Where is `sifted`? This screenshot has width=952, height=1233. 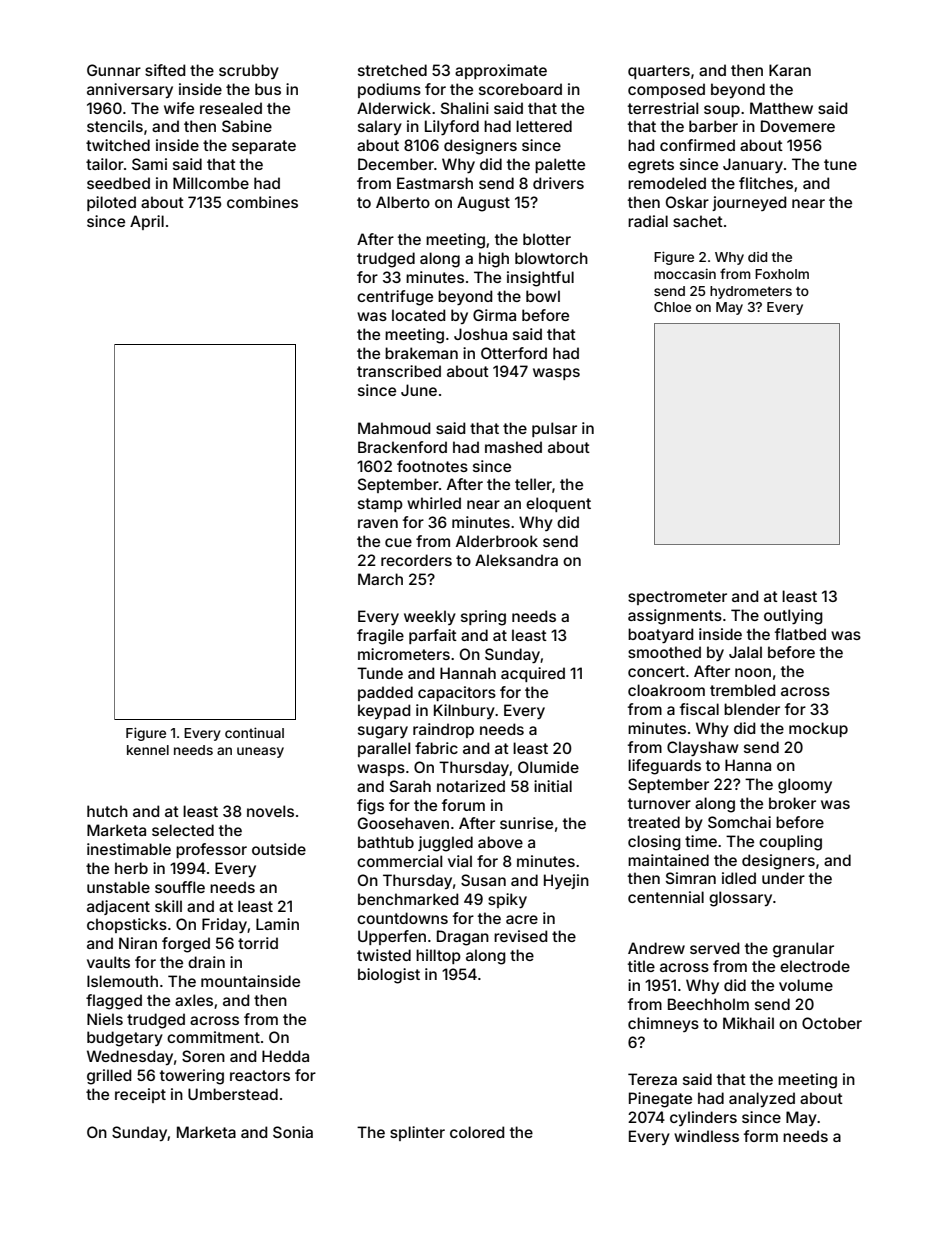 sifted is located at coordinates (165, 70).
